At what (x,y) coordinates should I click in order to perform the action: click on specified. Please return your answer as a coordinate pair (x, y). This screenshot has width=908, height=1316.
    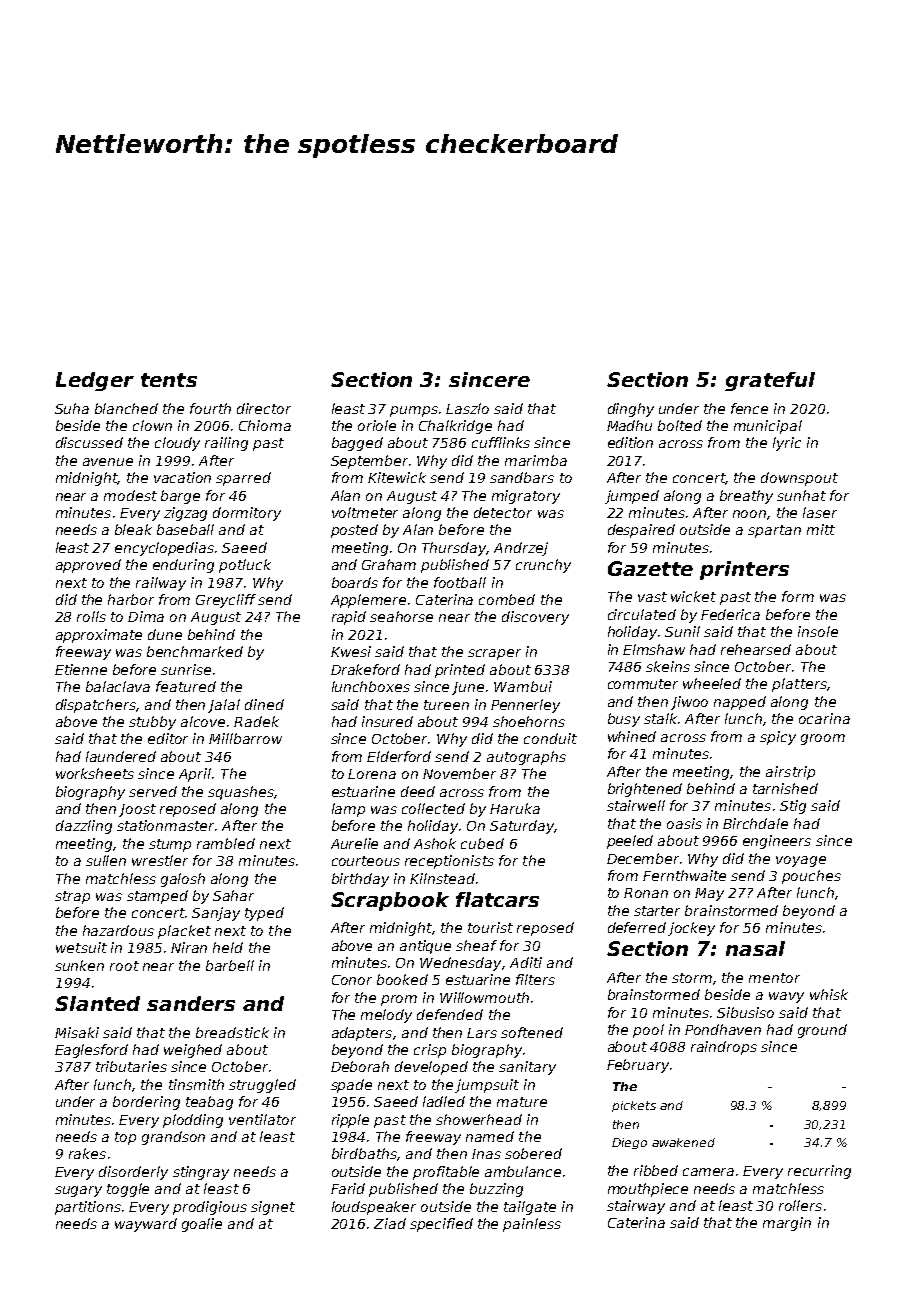
    Looking at the image, I should click on (441, 1225).
